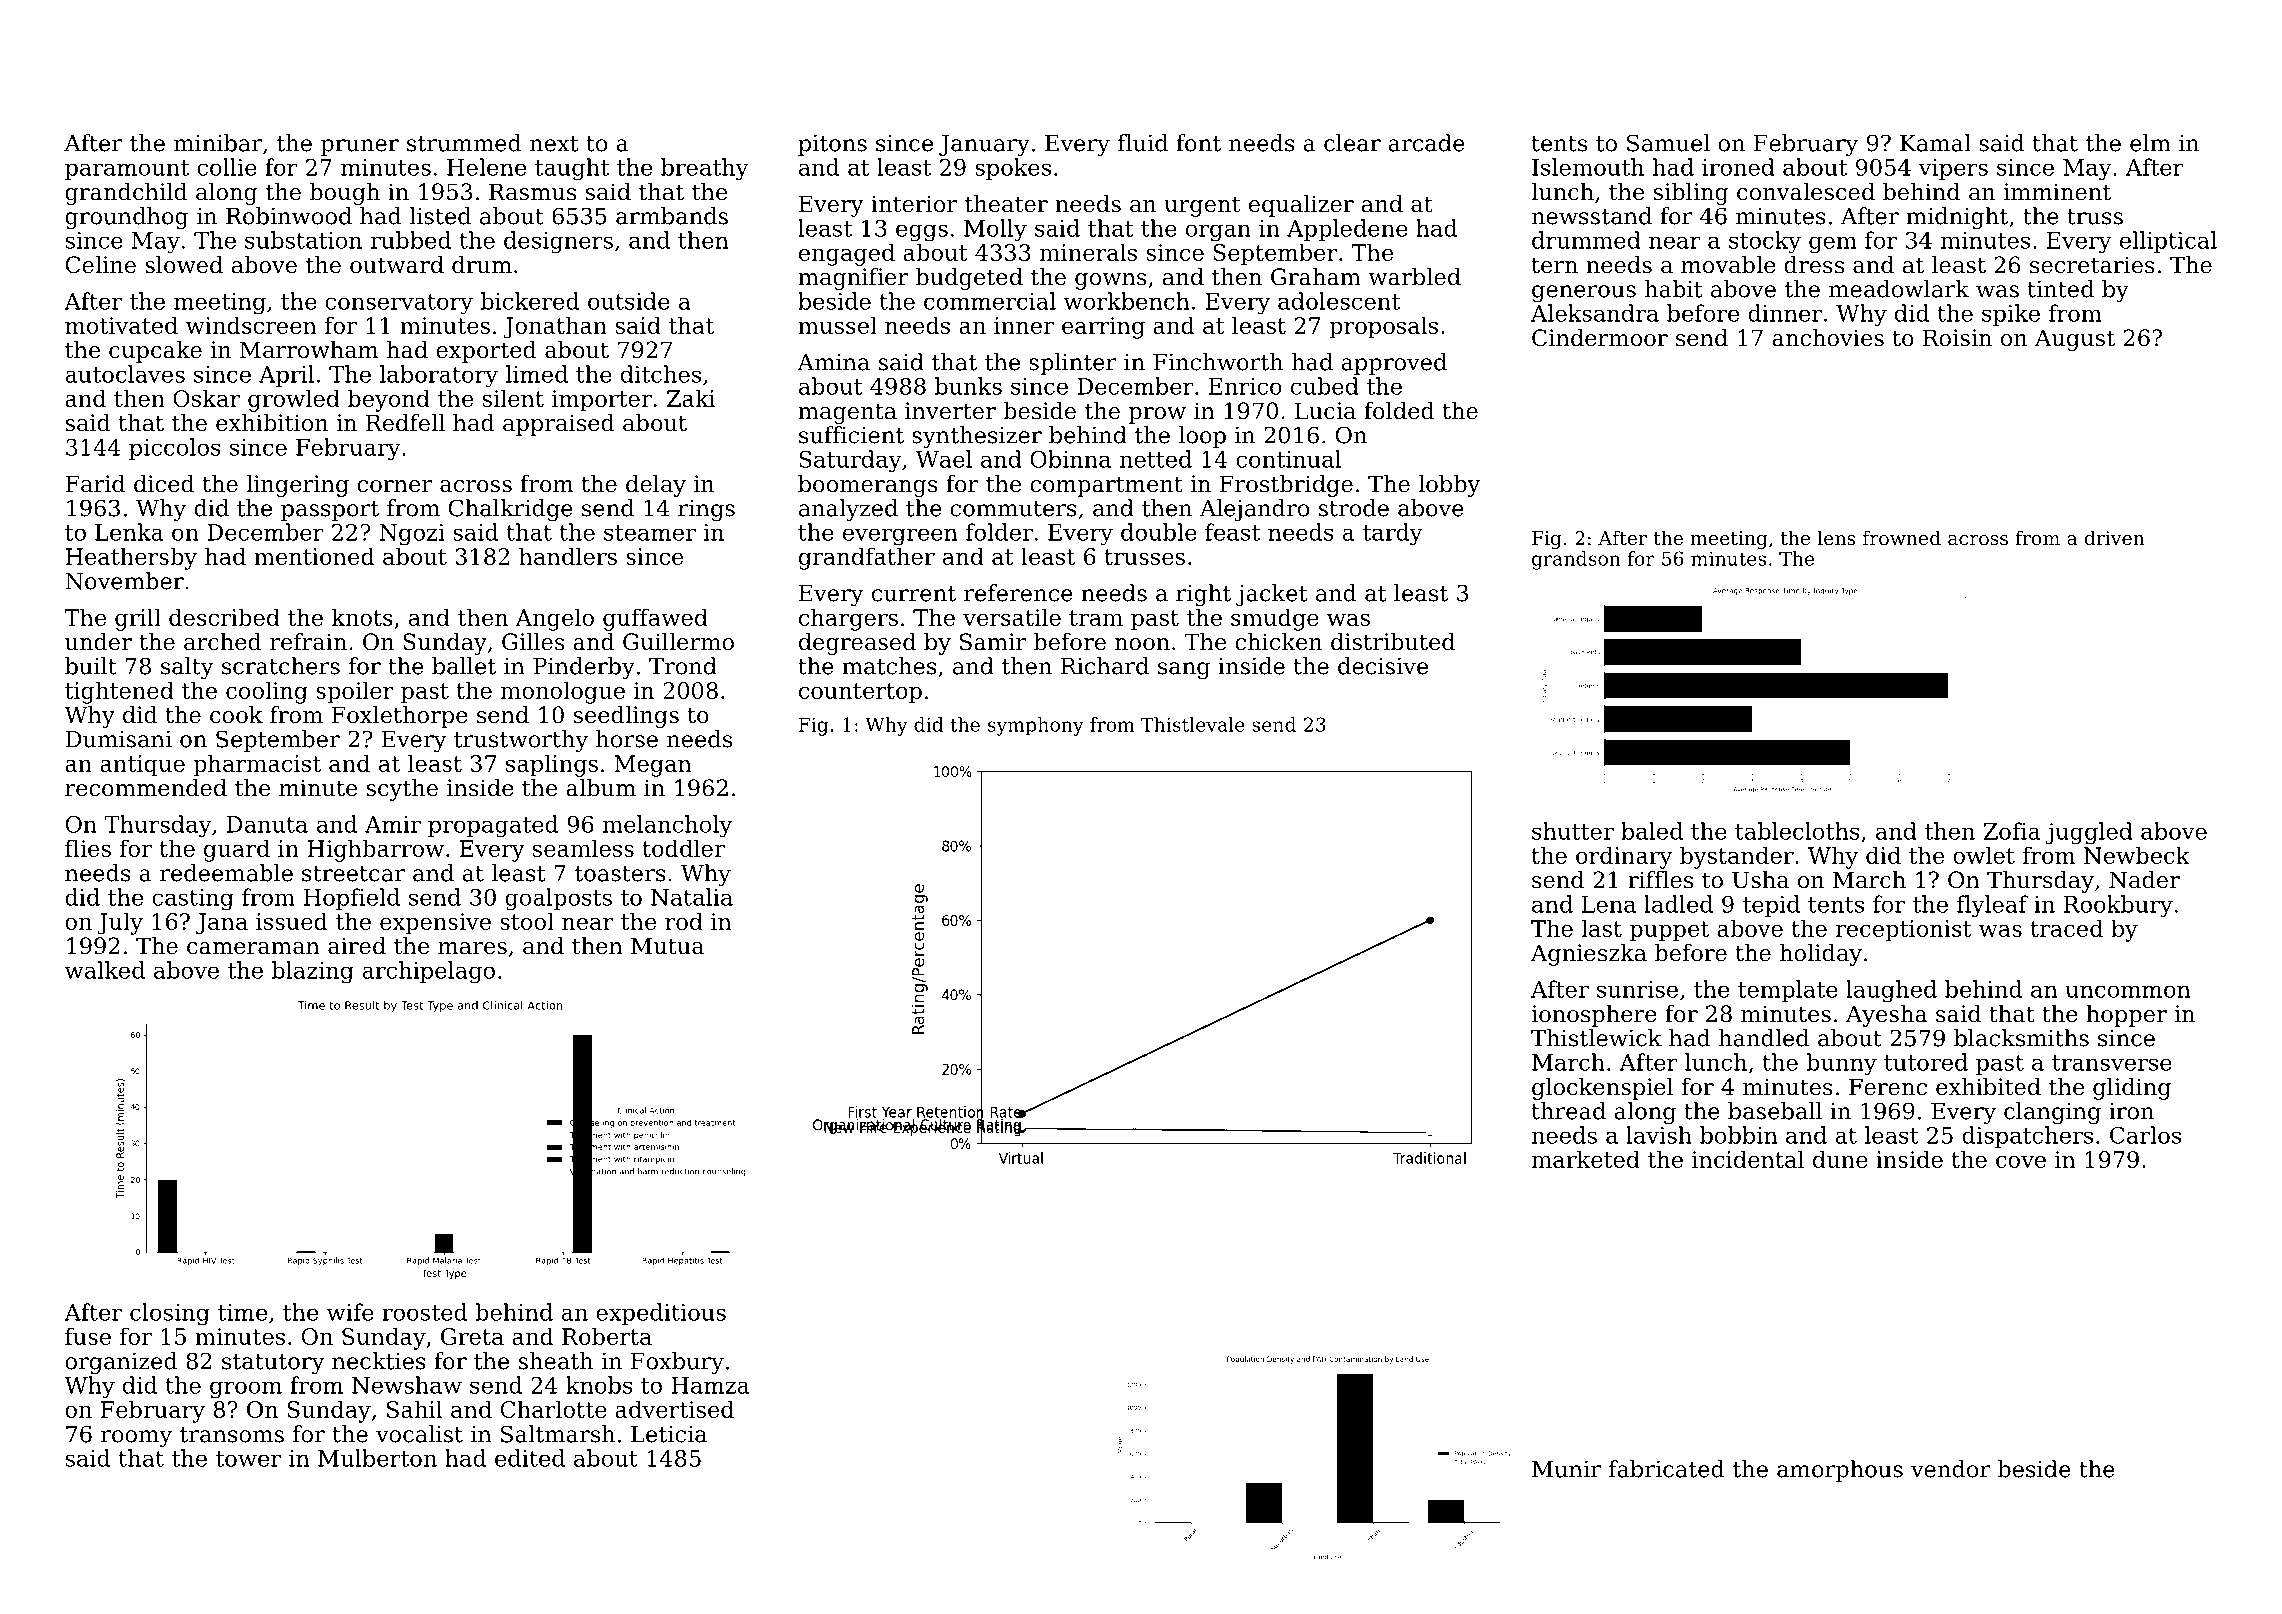  Describe the element at coordinates (1840, 1159) in the image. I see `dune` at that location.
